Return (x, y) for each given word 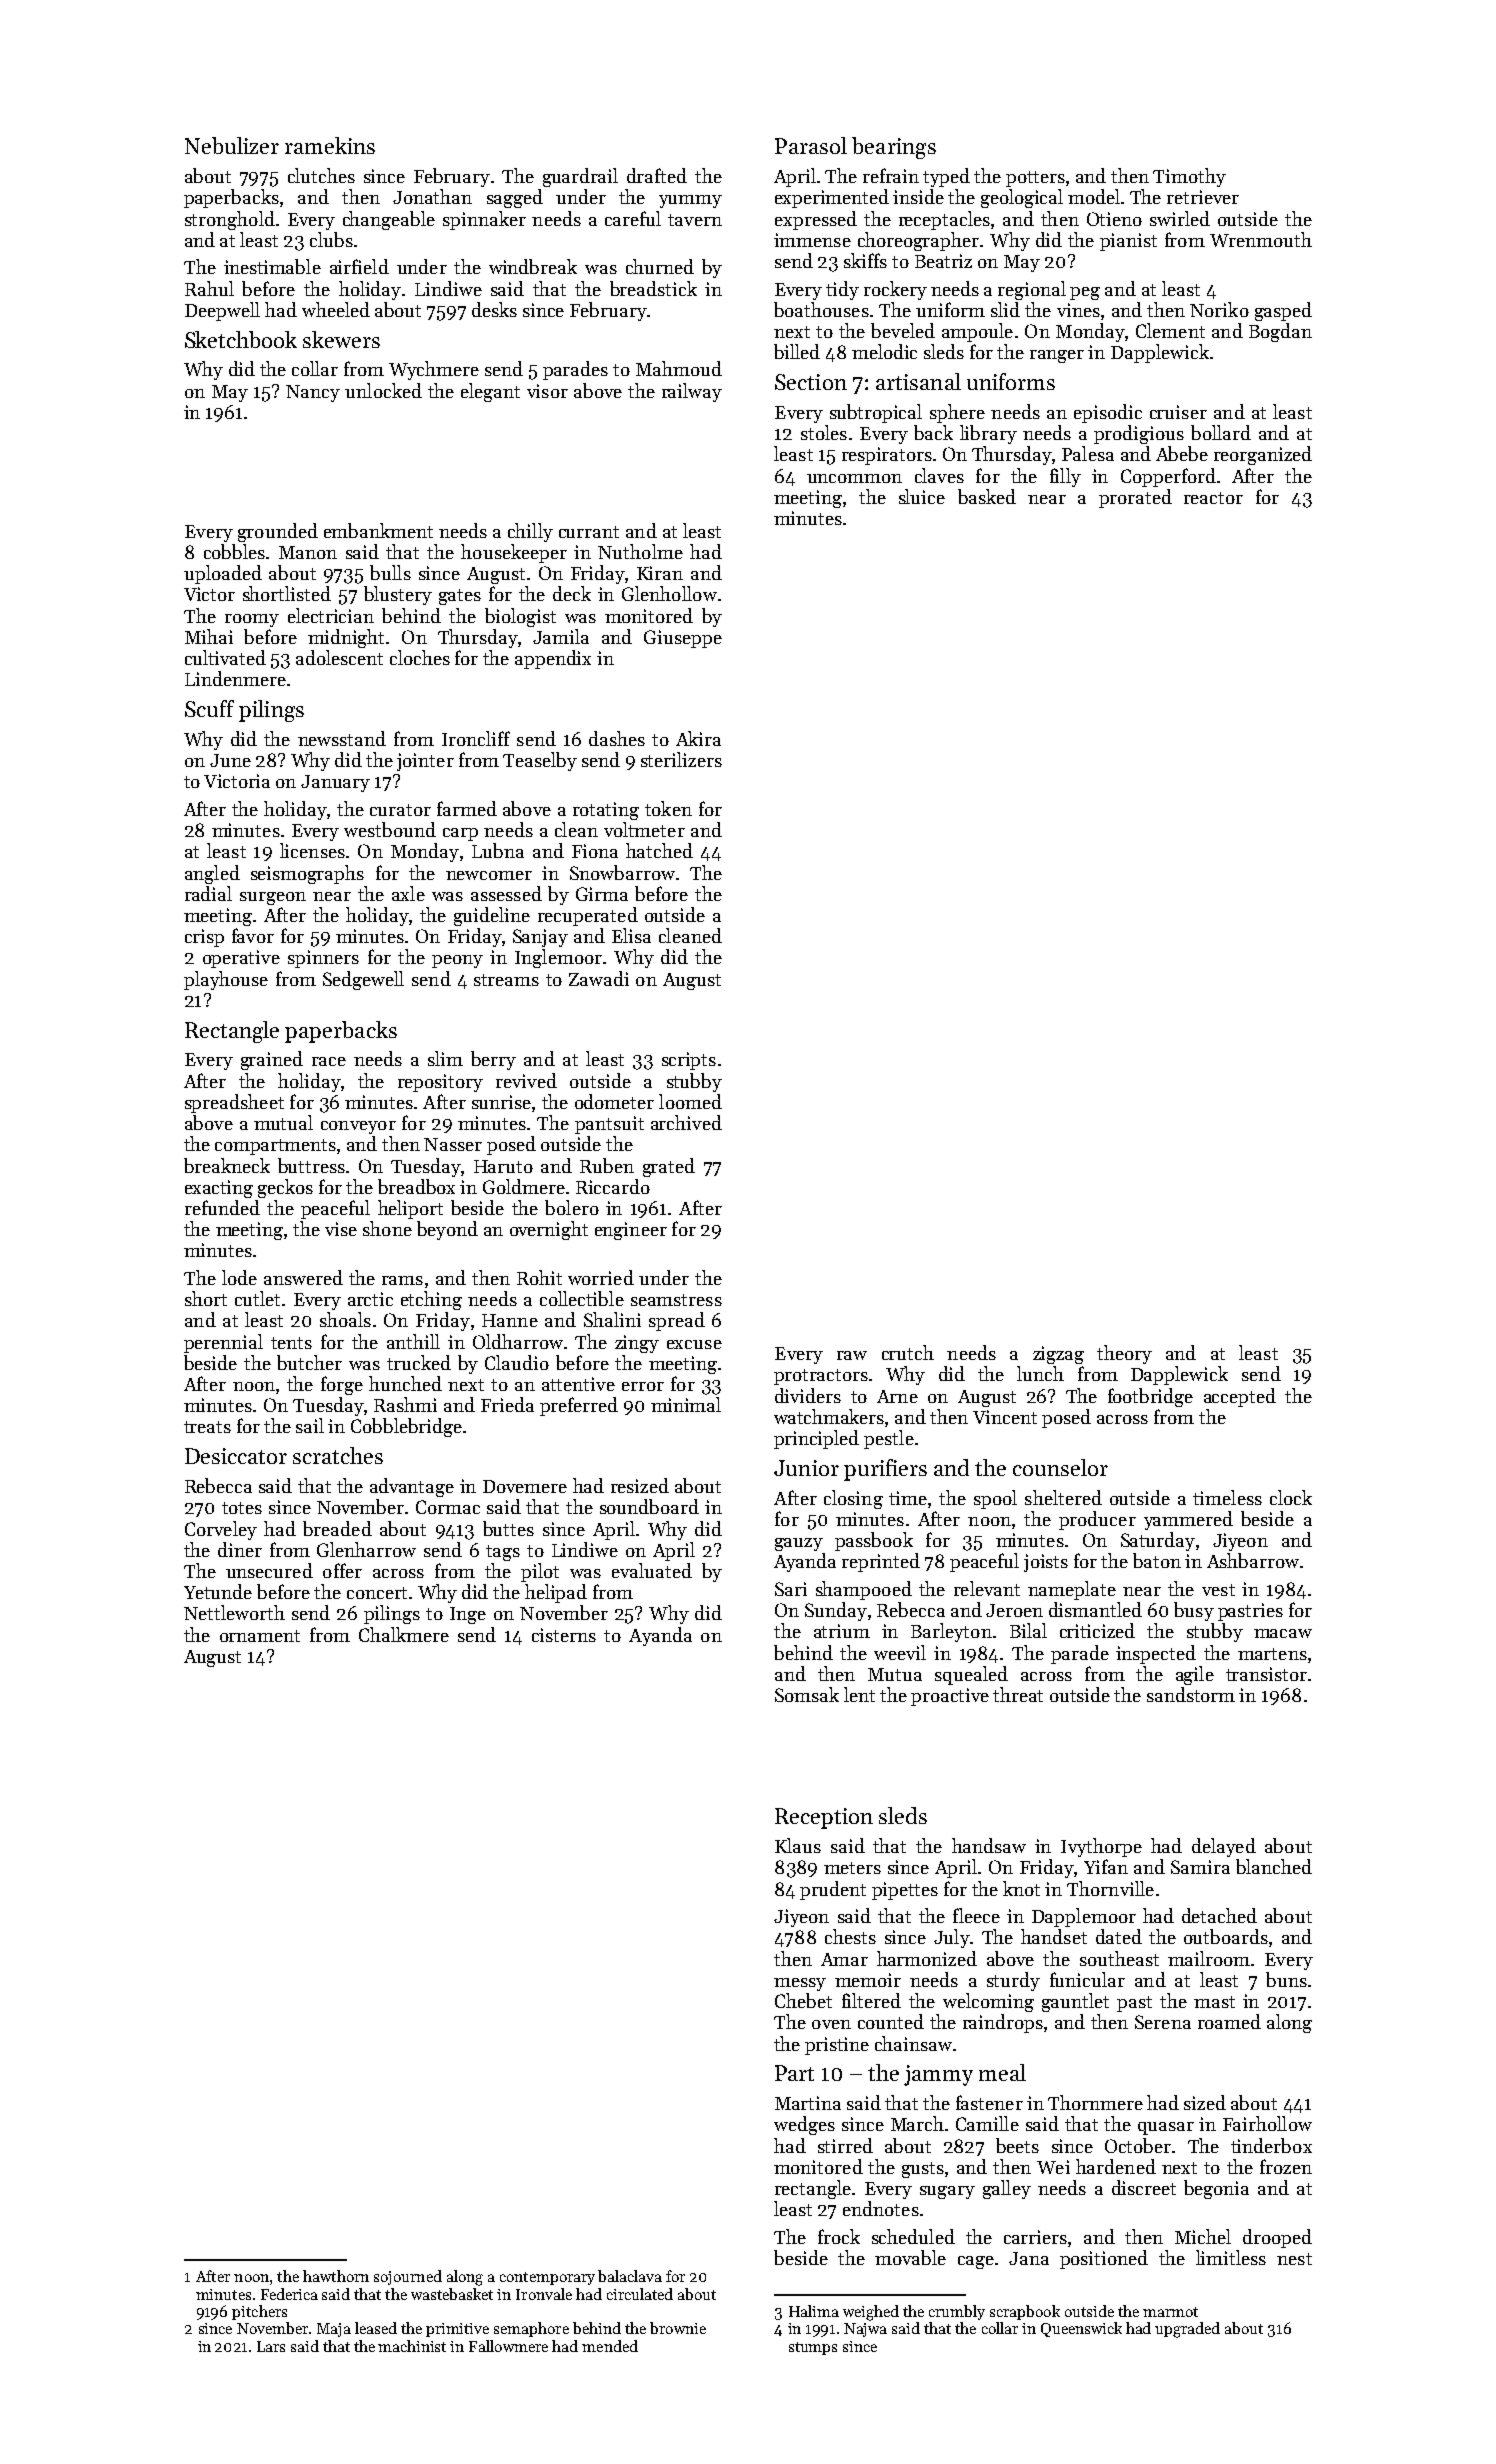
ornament (260, 1636)
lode (239, 1277)
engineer (631, 1231)
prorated (1135, 498)
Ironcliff (476, 738)
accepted (1240, 1397)
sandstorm (1191, 1694)
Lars (271, 2346)
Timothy (1189, 177)
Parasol (811, 145)
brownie (678, 2328)
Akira (698, 738)
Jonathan (432, 196)
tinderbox (1271, 2145)
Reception (824, 1818)
